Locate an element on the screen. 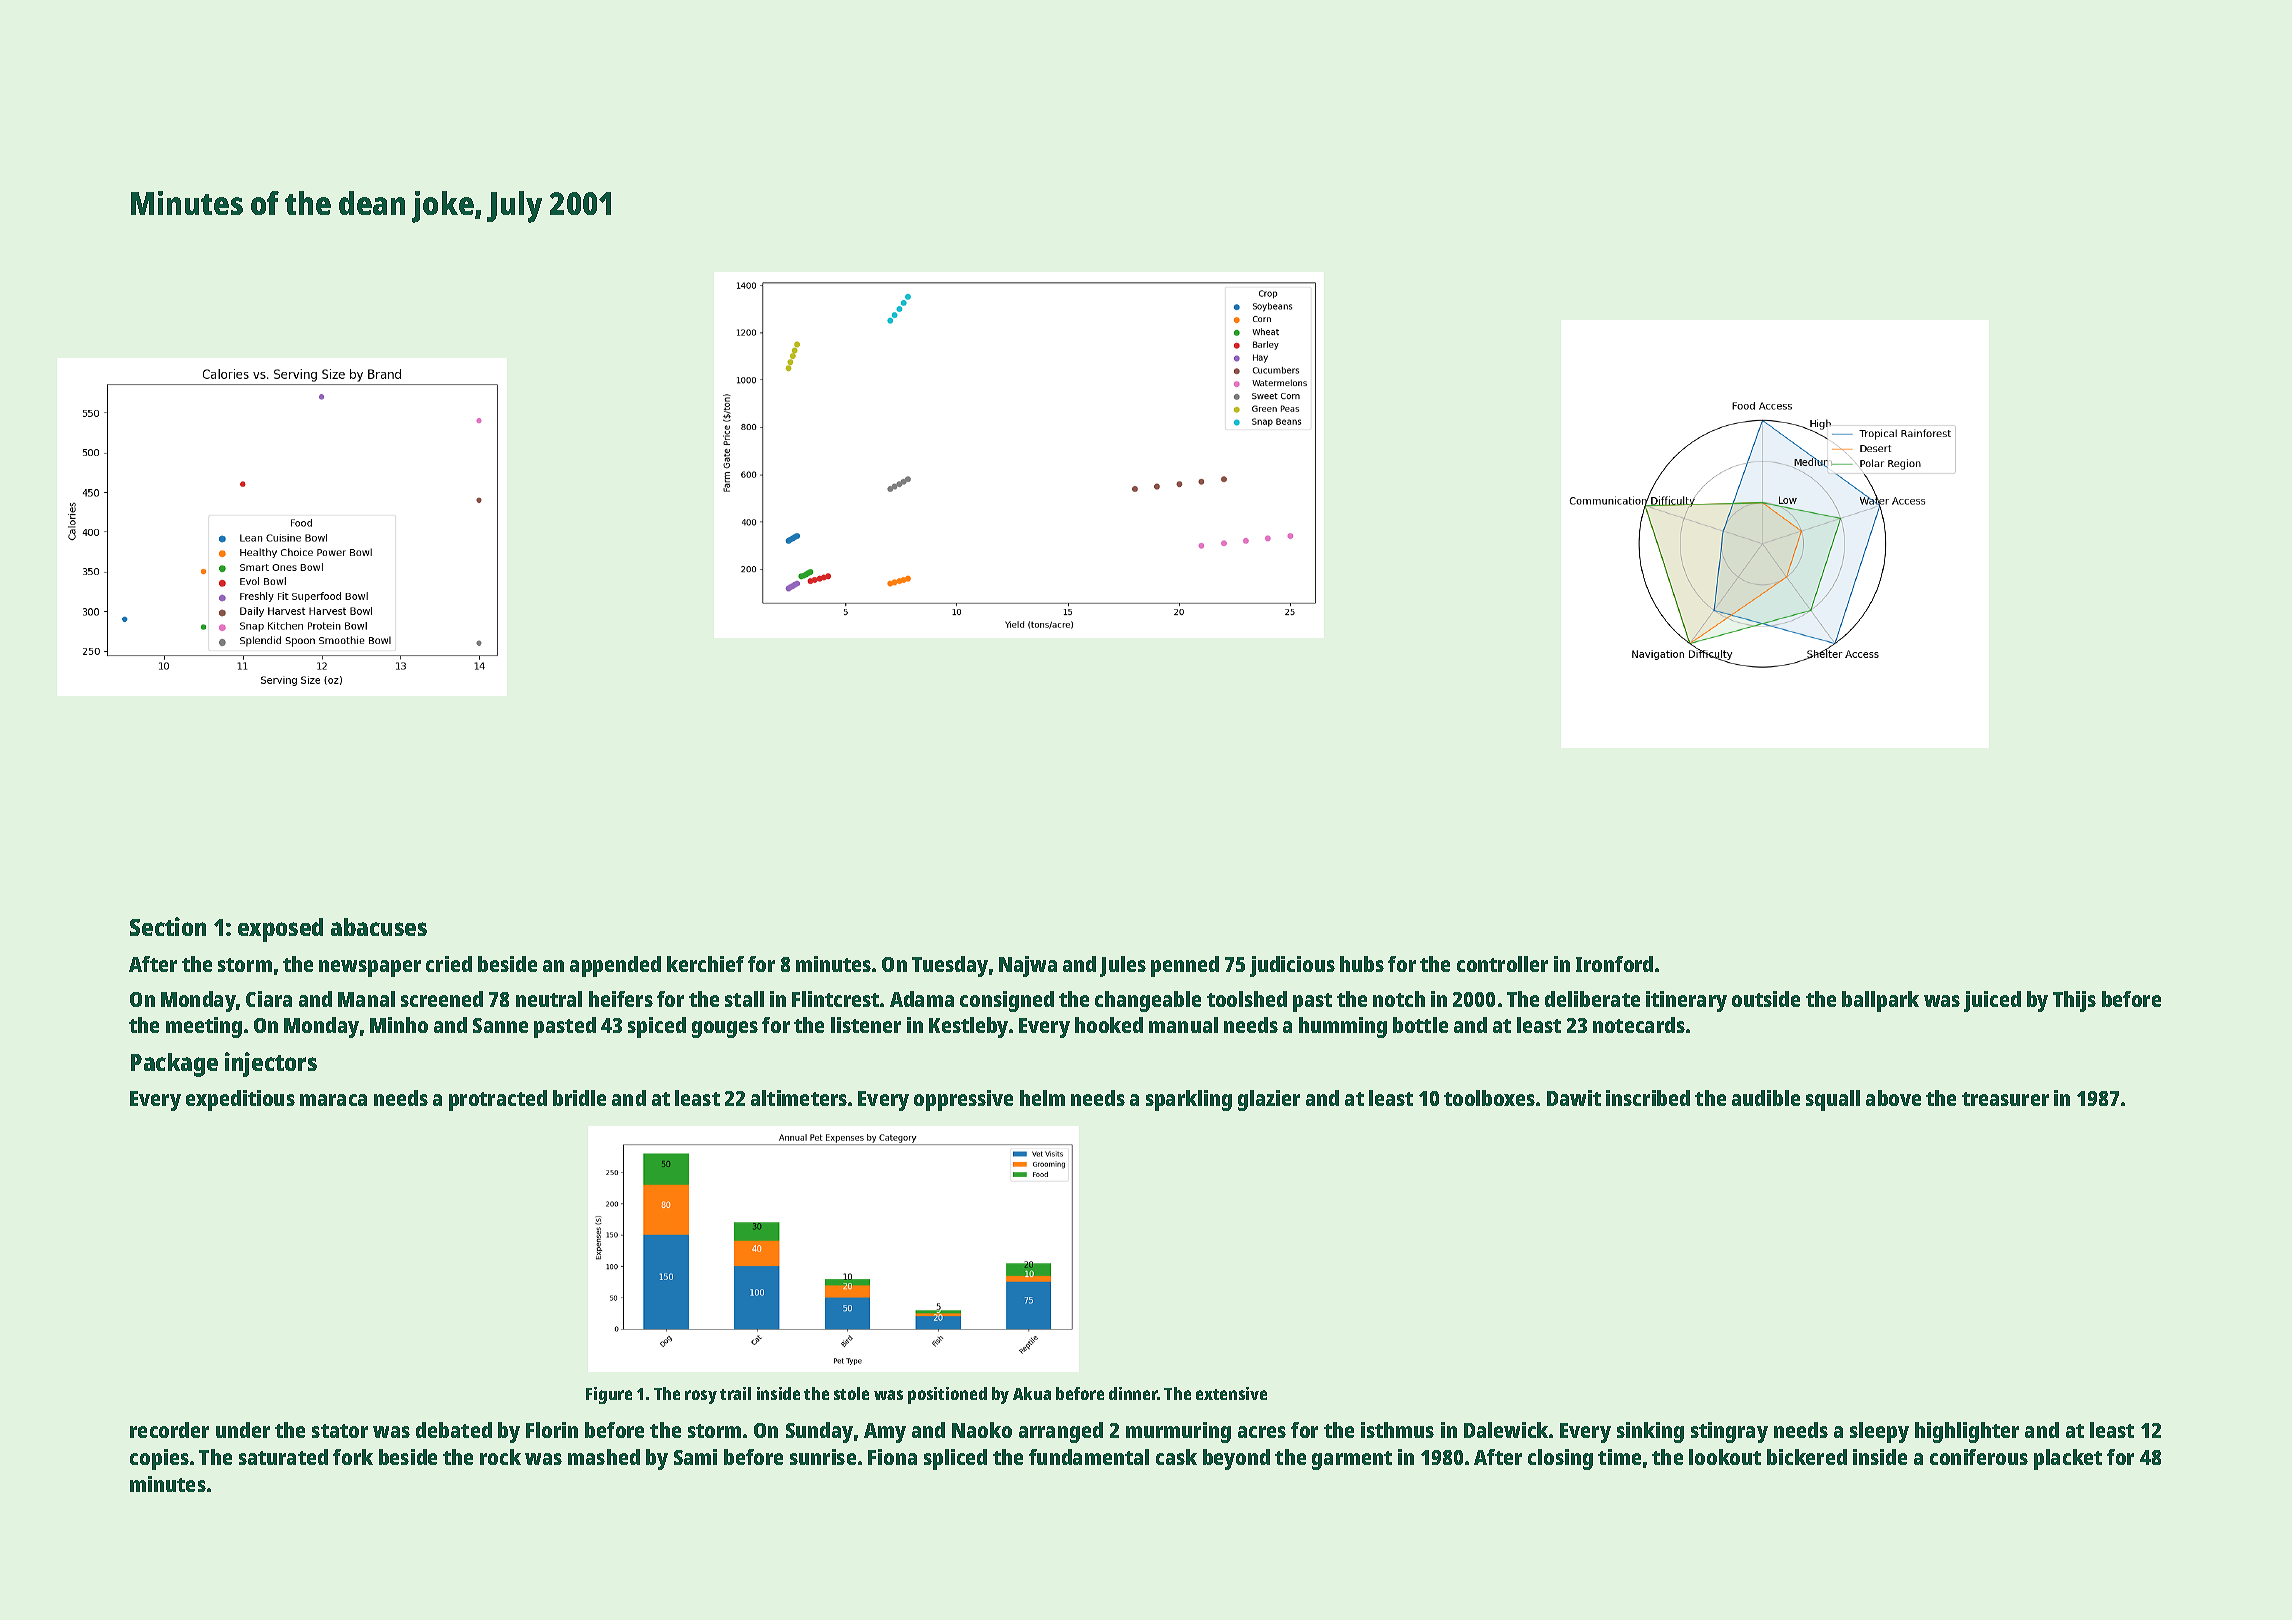 The height and width of the screenshot is (1620, 2292). under is located at coordinates (243, 1430).
